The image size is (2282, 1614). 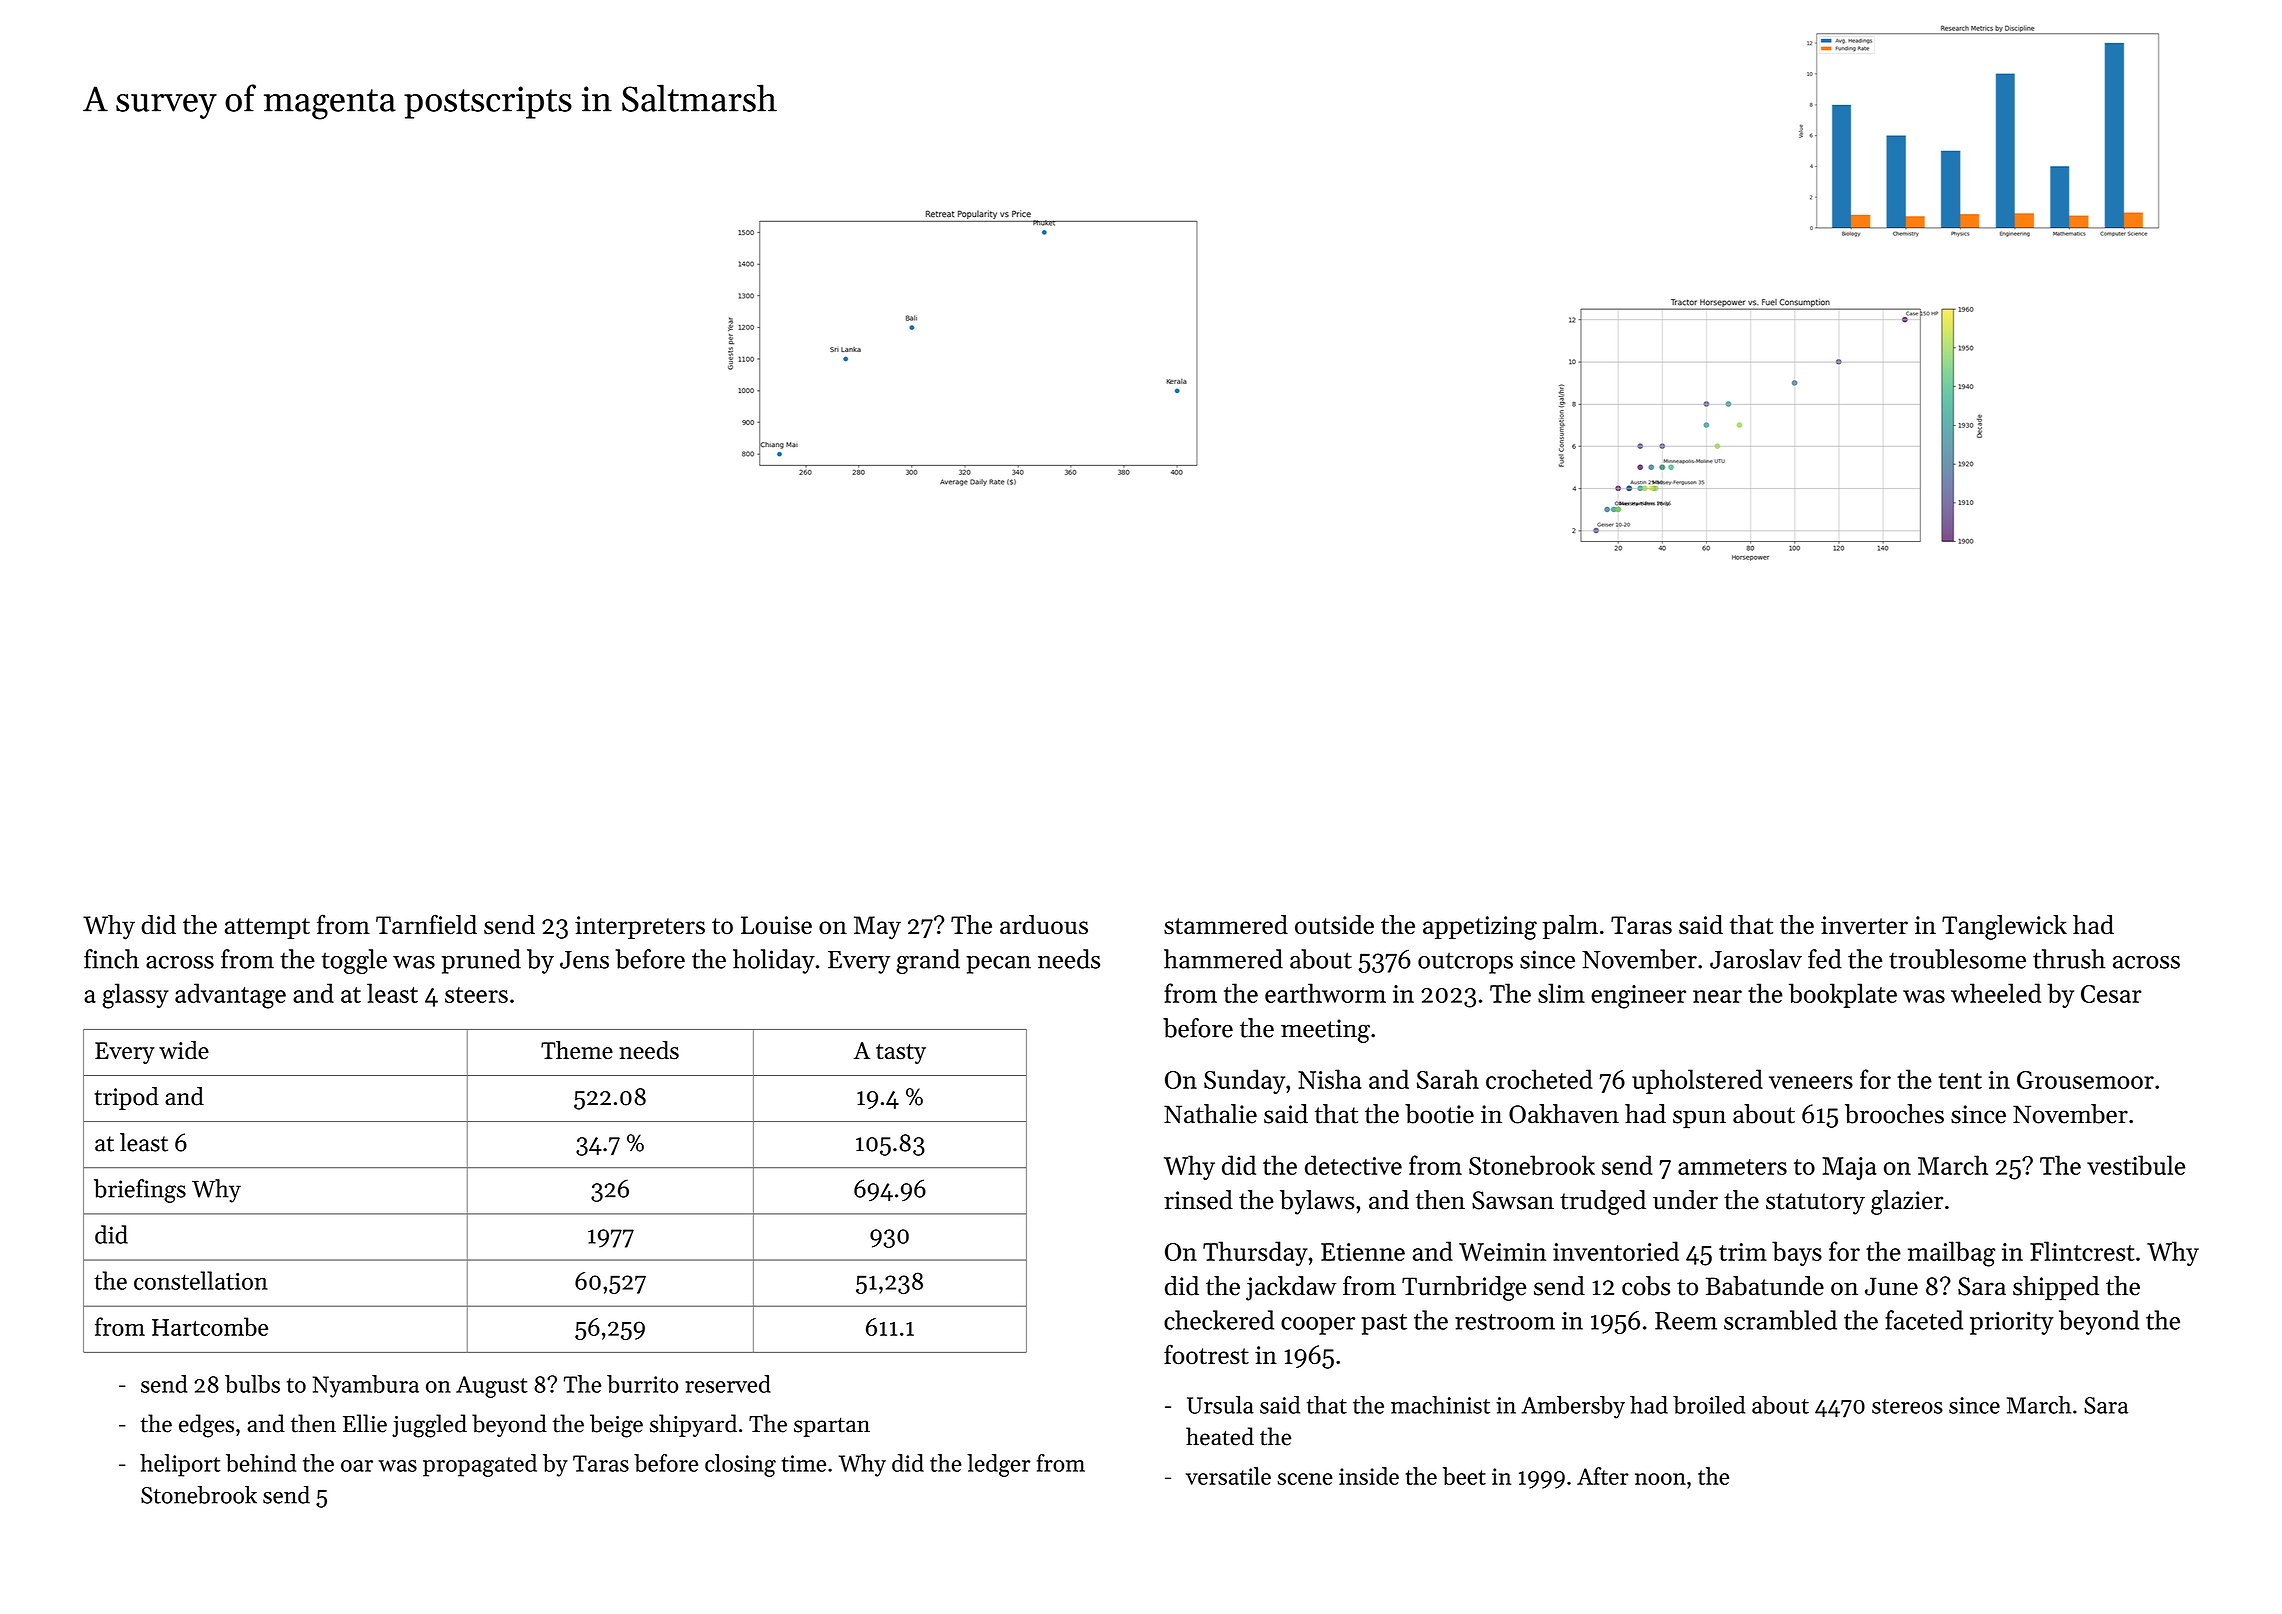 I want to click on priority, so click(x=2012, y=1323).
